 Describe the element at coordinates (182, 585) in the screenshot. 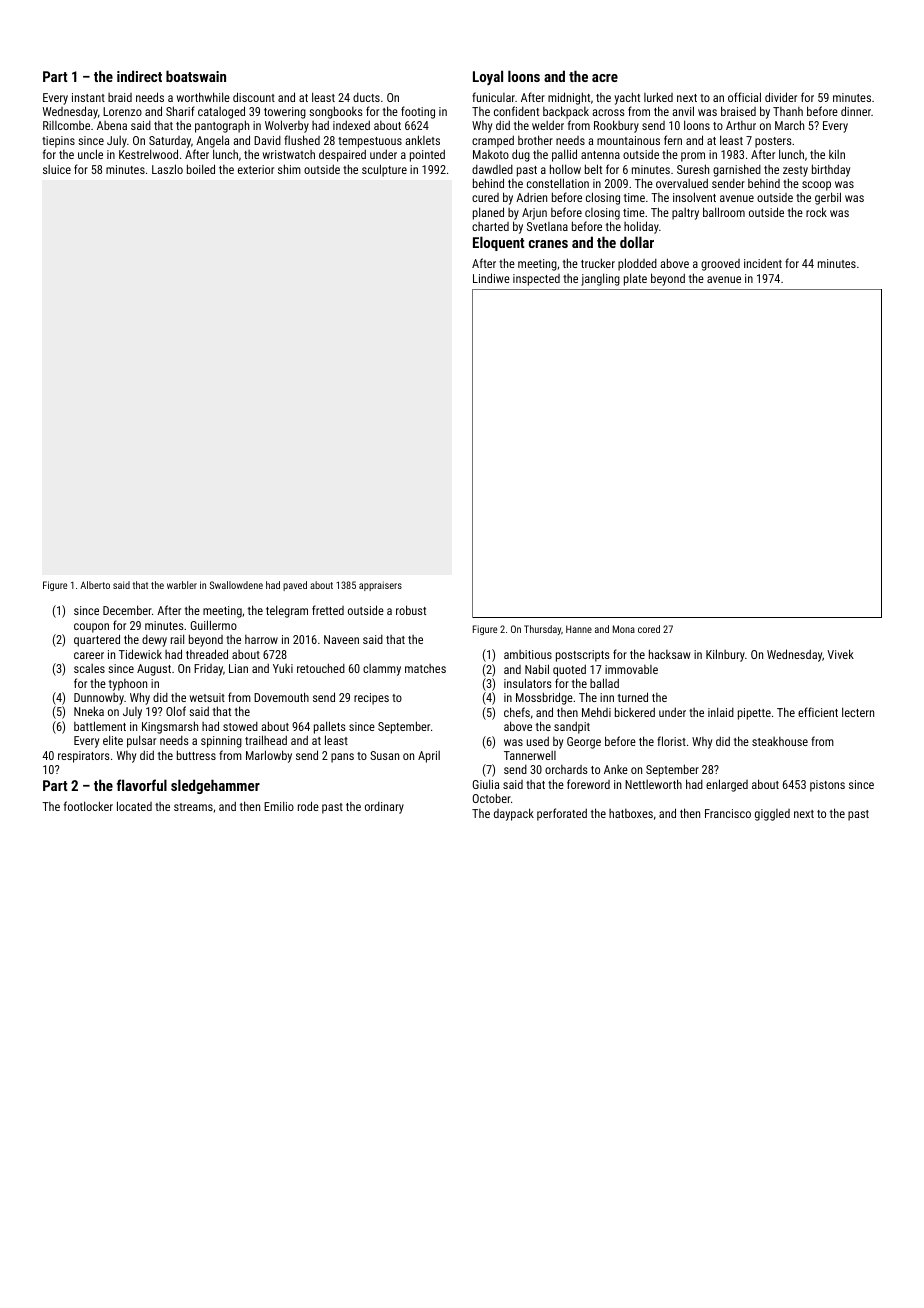

I see `warbler` at that location.
